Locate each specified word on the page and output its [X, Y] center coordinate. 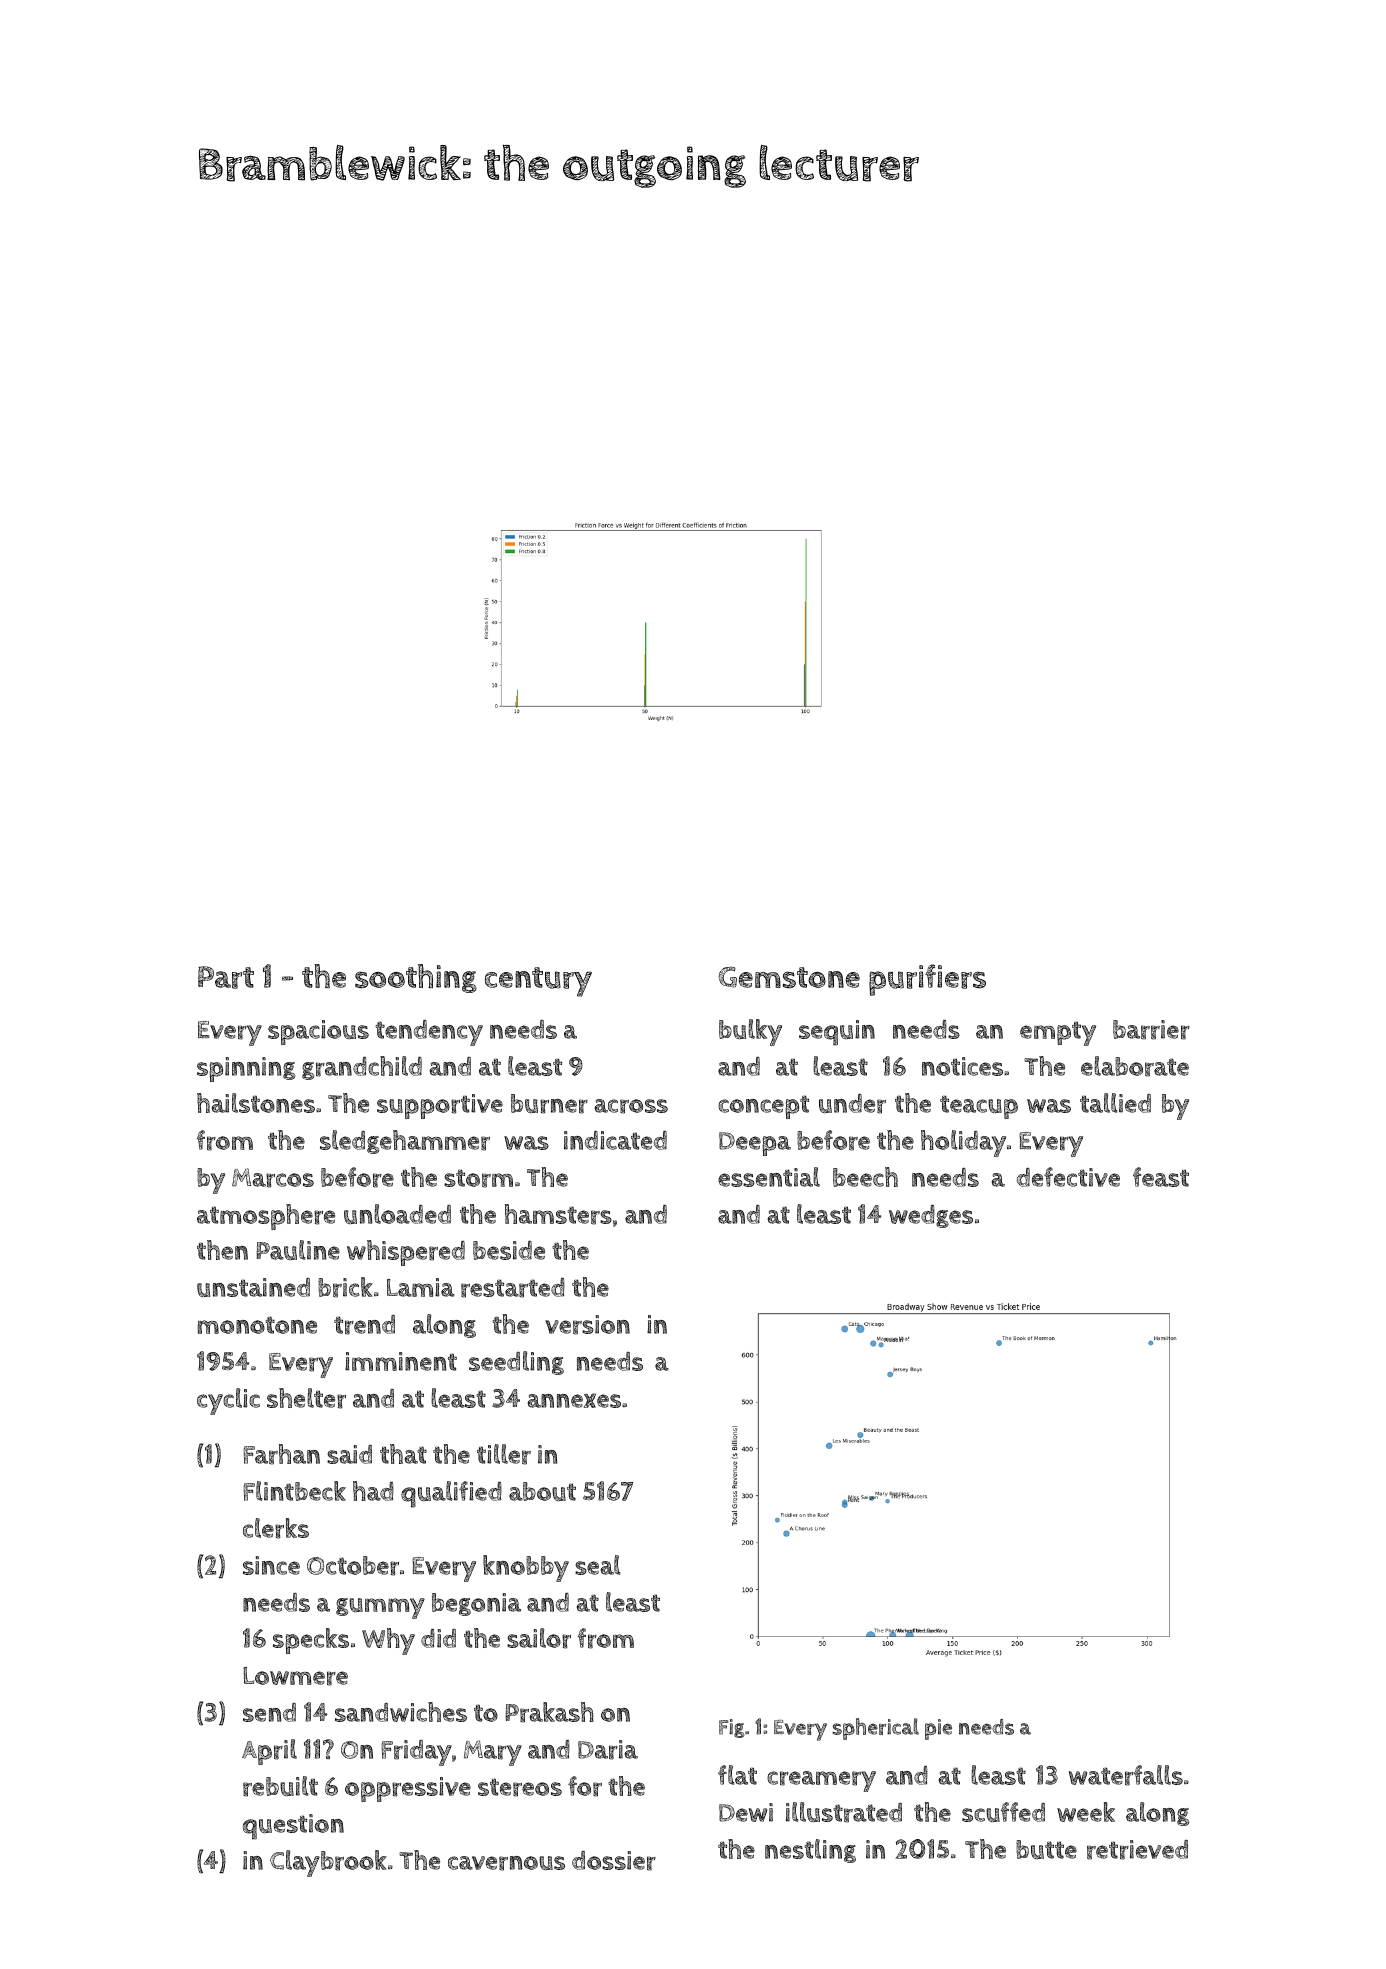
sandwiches [401, 1712]
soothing [416, 978]
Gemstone [789, 977]
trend [364, 1325]
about [542, 1491]
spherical [876, 1729]
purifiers [927, 980]
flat [737, 1775]
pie [938, 1729]
